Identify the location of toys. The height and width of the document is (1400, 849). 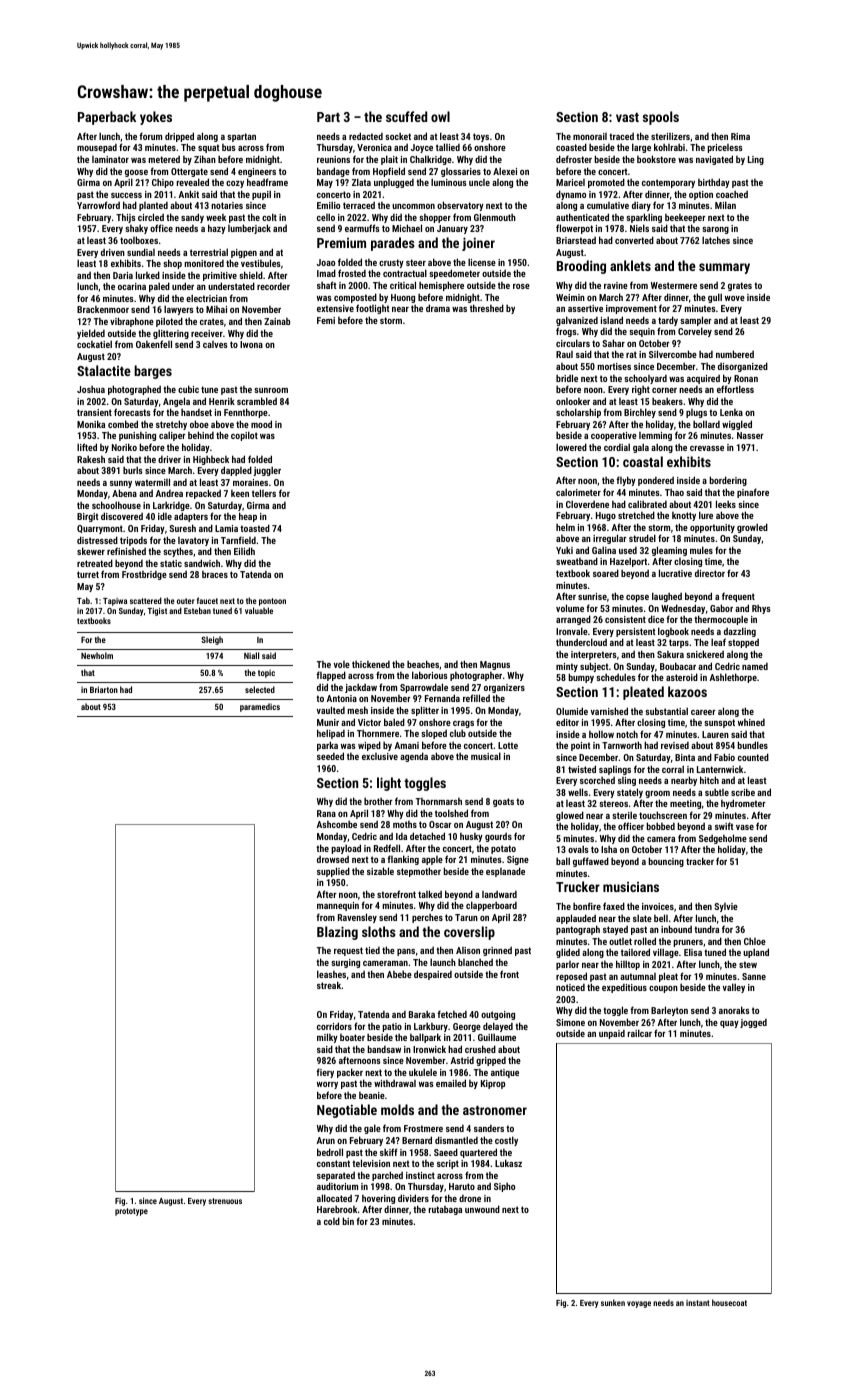
(481, 138).
